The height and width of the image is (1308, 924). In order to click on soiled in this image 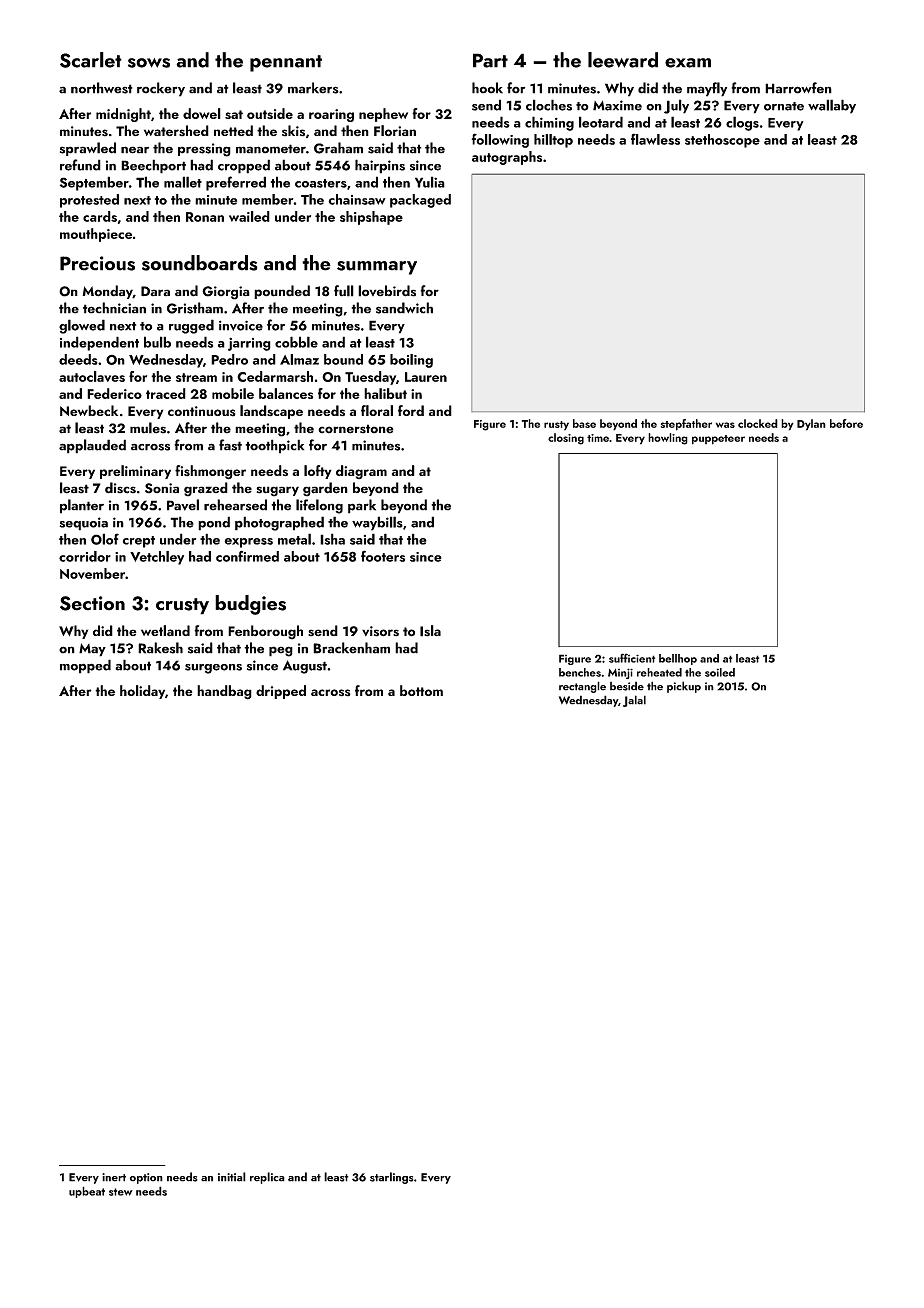, I will do `click(720, 672)`.
